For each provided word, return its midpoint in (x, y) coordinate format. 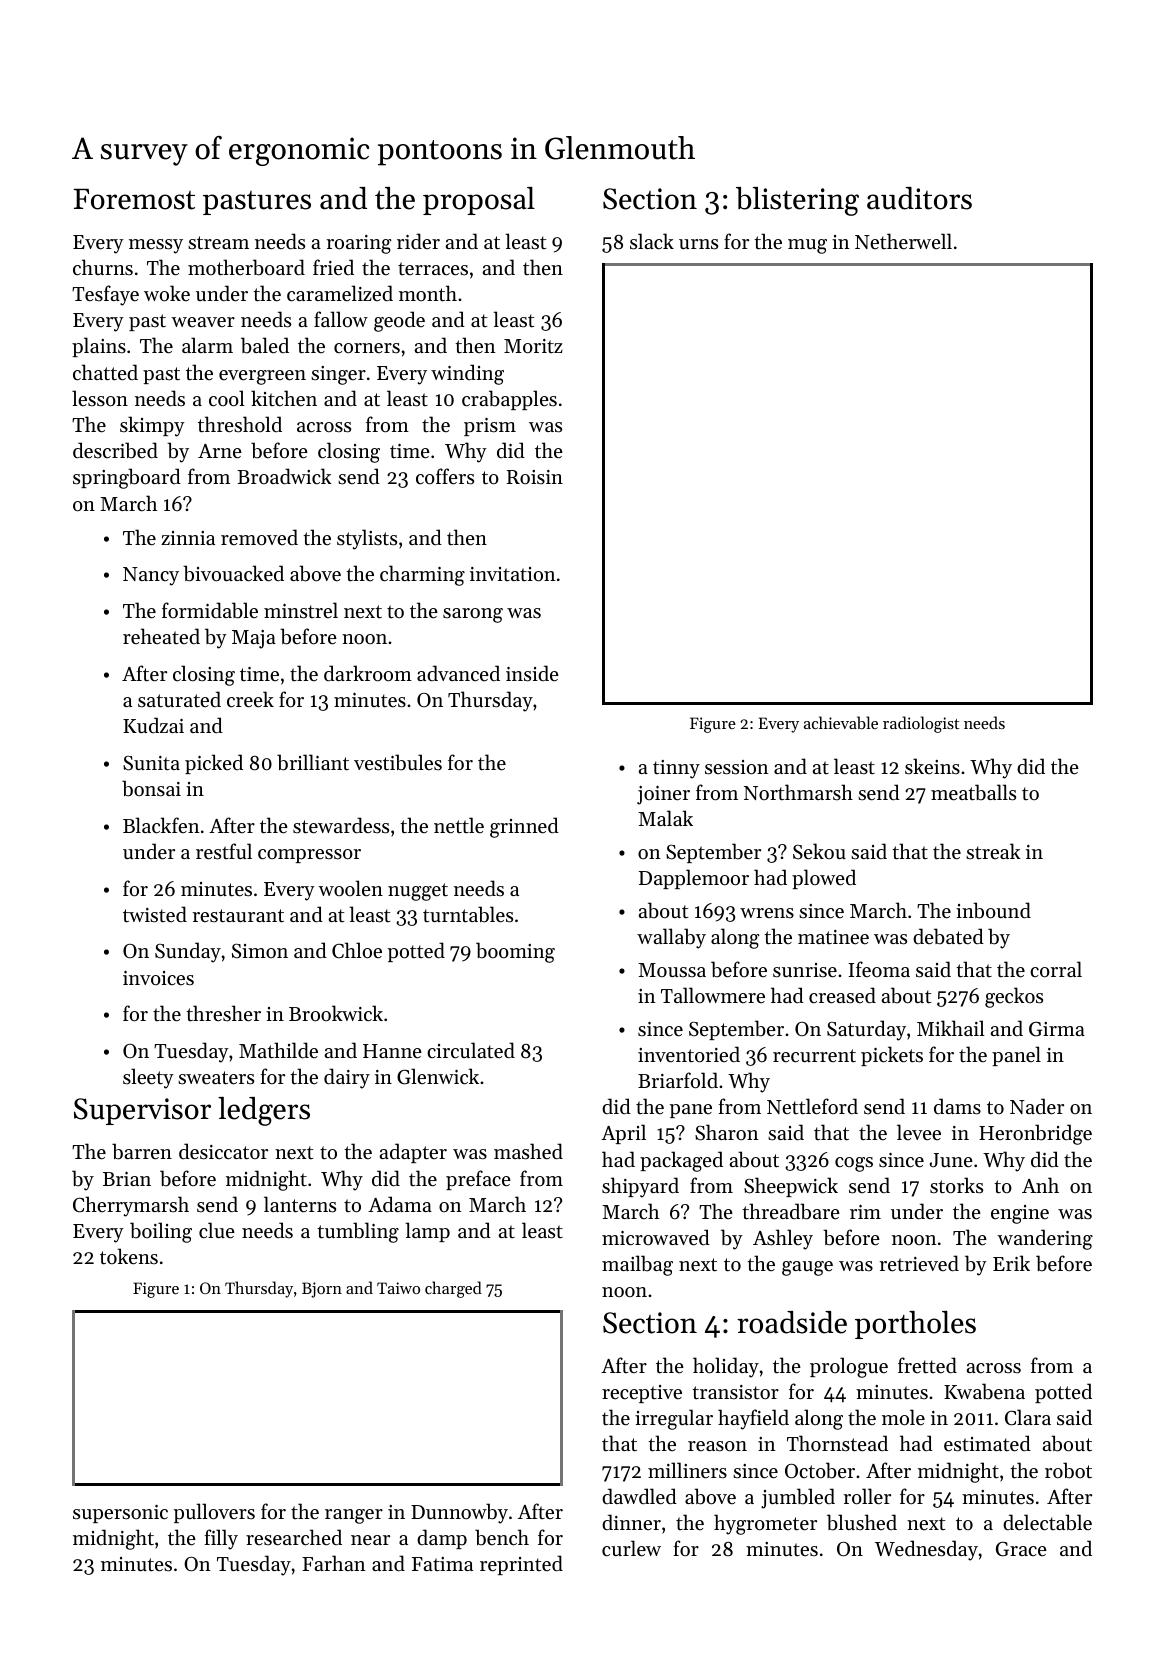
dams (957, 1106)
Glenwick (438, 1076)
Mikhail (951, 1028)
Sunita (151, 763)
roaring (359, 244)
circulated (471, 1050)
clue (217, 1230)
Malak (665, 818)
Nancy (151, 576)
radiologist (921, 724)
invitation (513, 574)
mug (807, 246)
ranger (354, 1516)
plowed (824, 879)
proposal (479, 201)
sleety (148, 1078)
